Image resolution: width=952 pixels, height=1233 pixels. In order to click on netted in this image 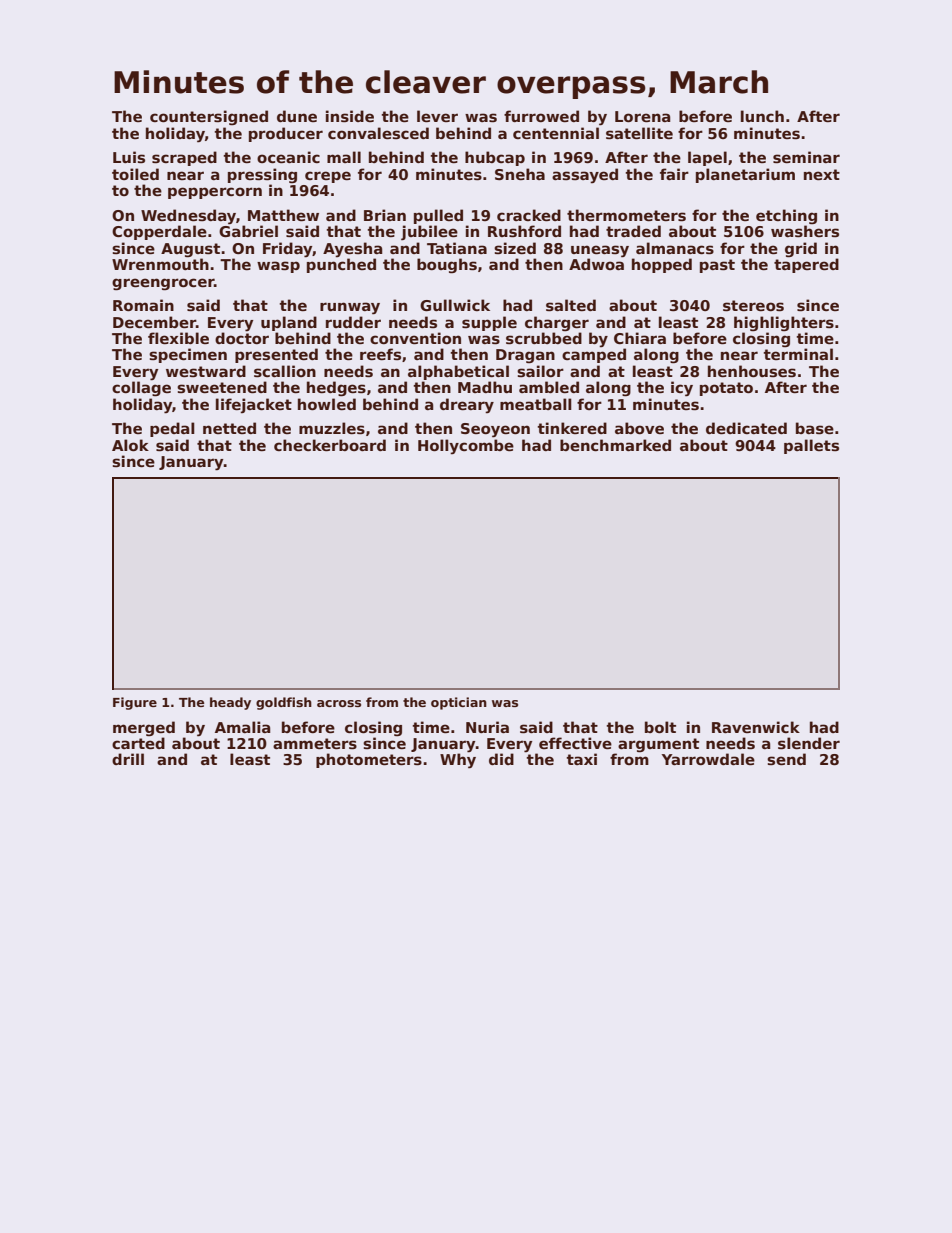, I will do `click(229, 428)`.
